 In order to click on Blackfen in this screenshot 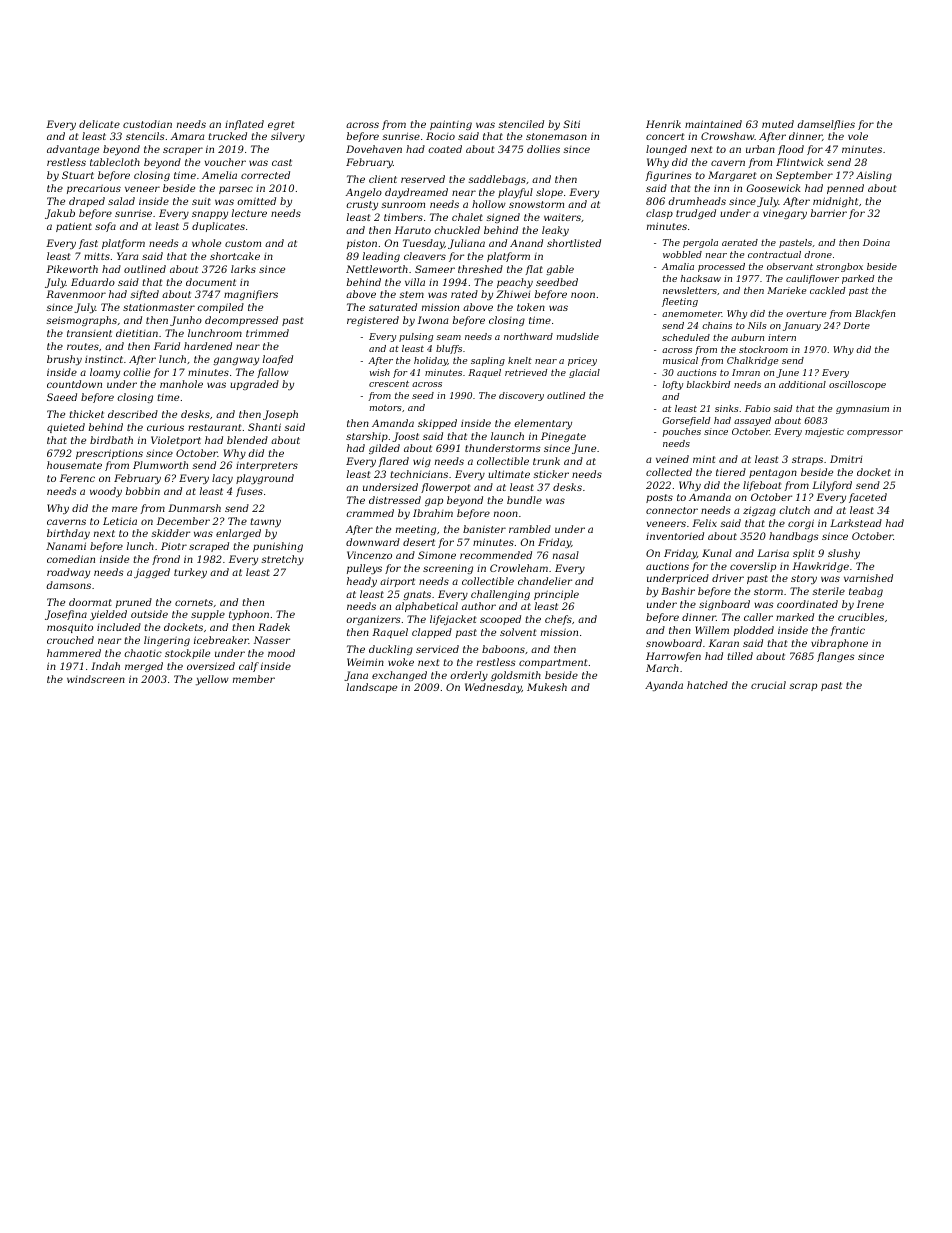, I will do `click(875, 314)`.
